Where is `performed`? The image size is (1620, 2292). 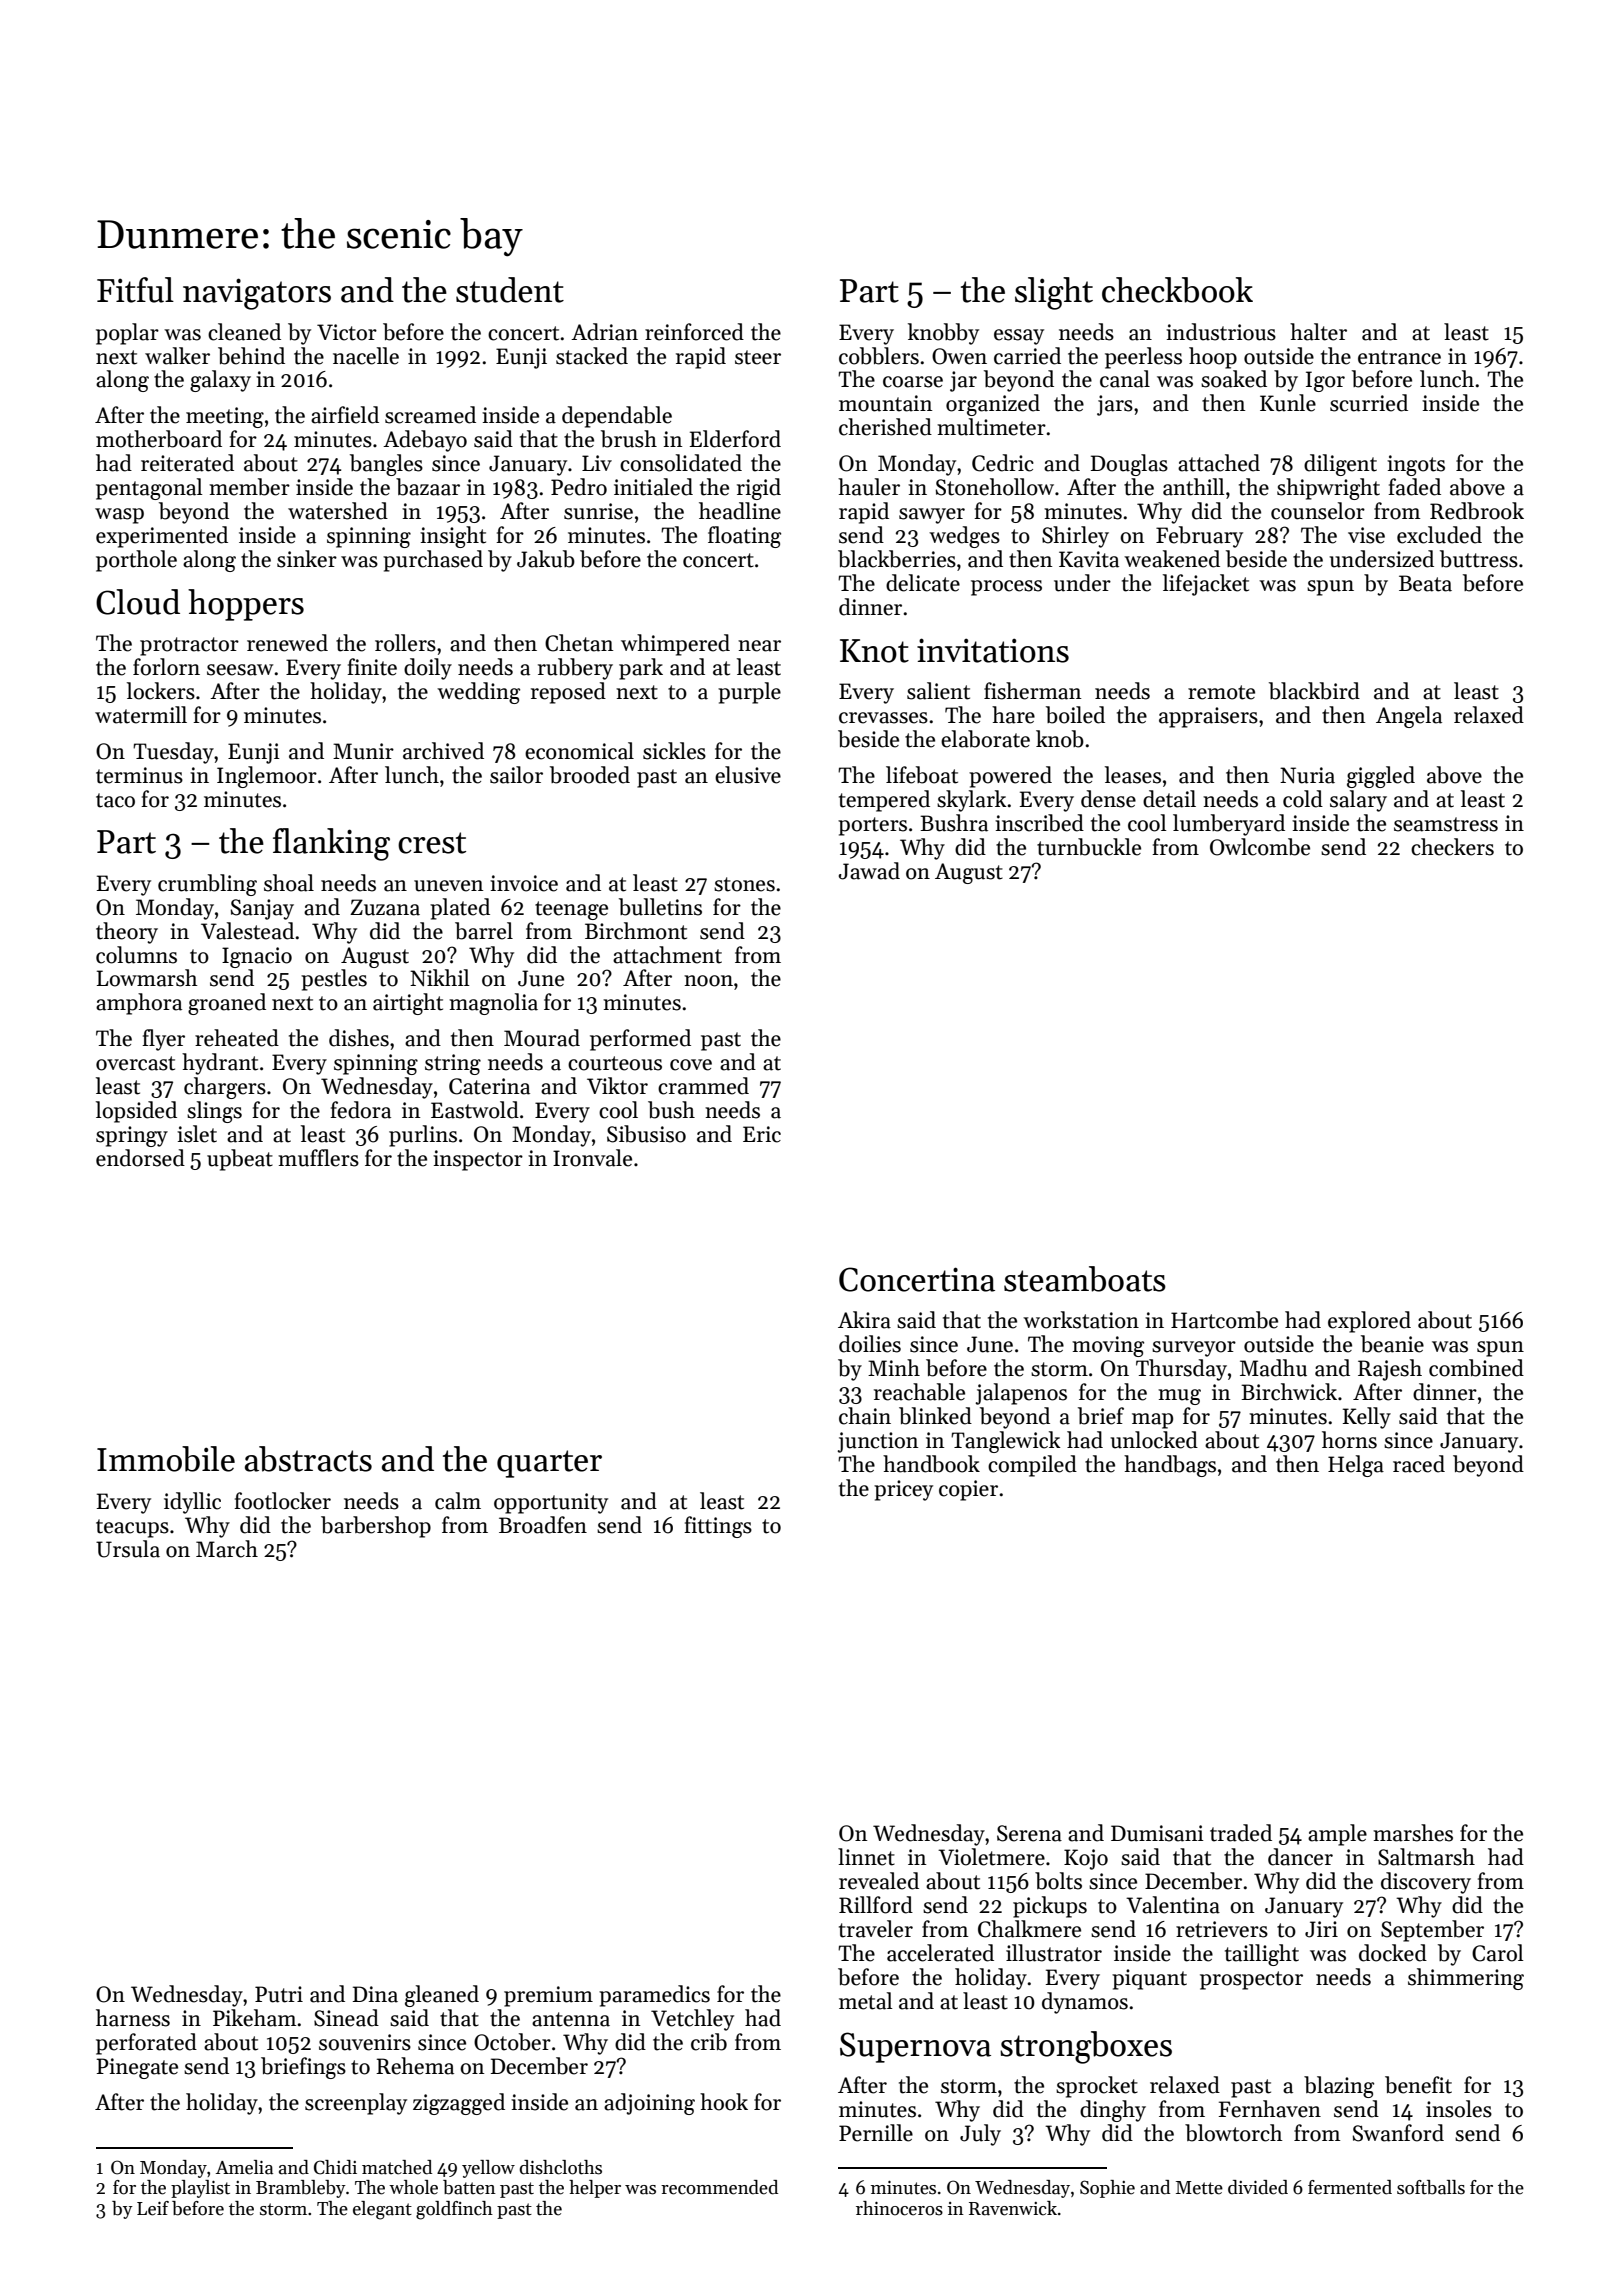 performed is located at coordinates (640, 1040).
